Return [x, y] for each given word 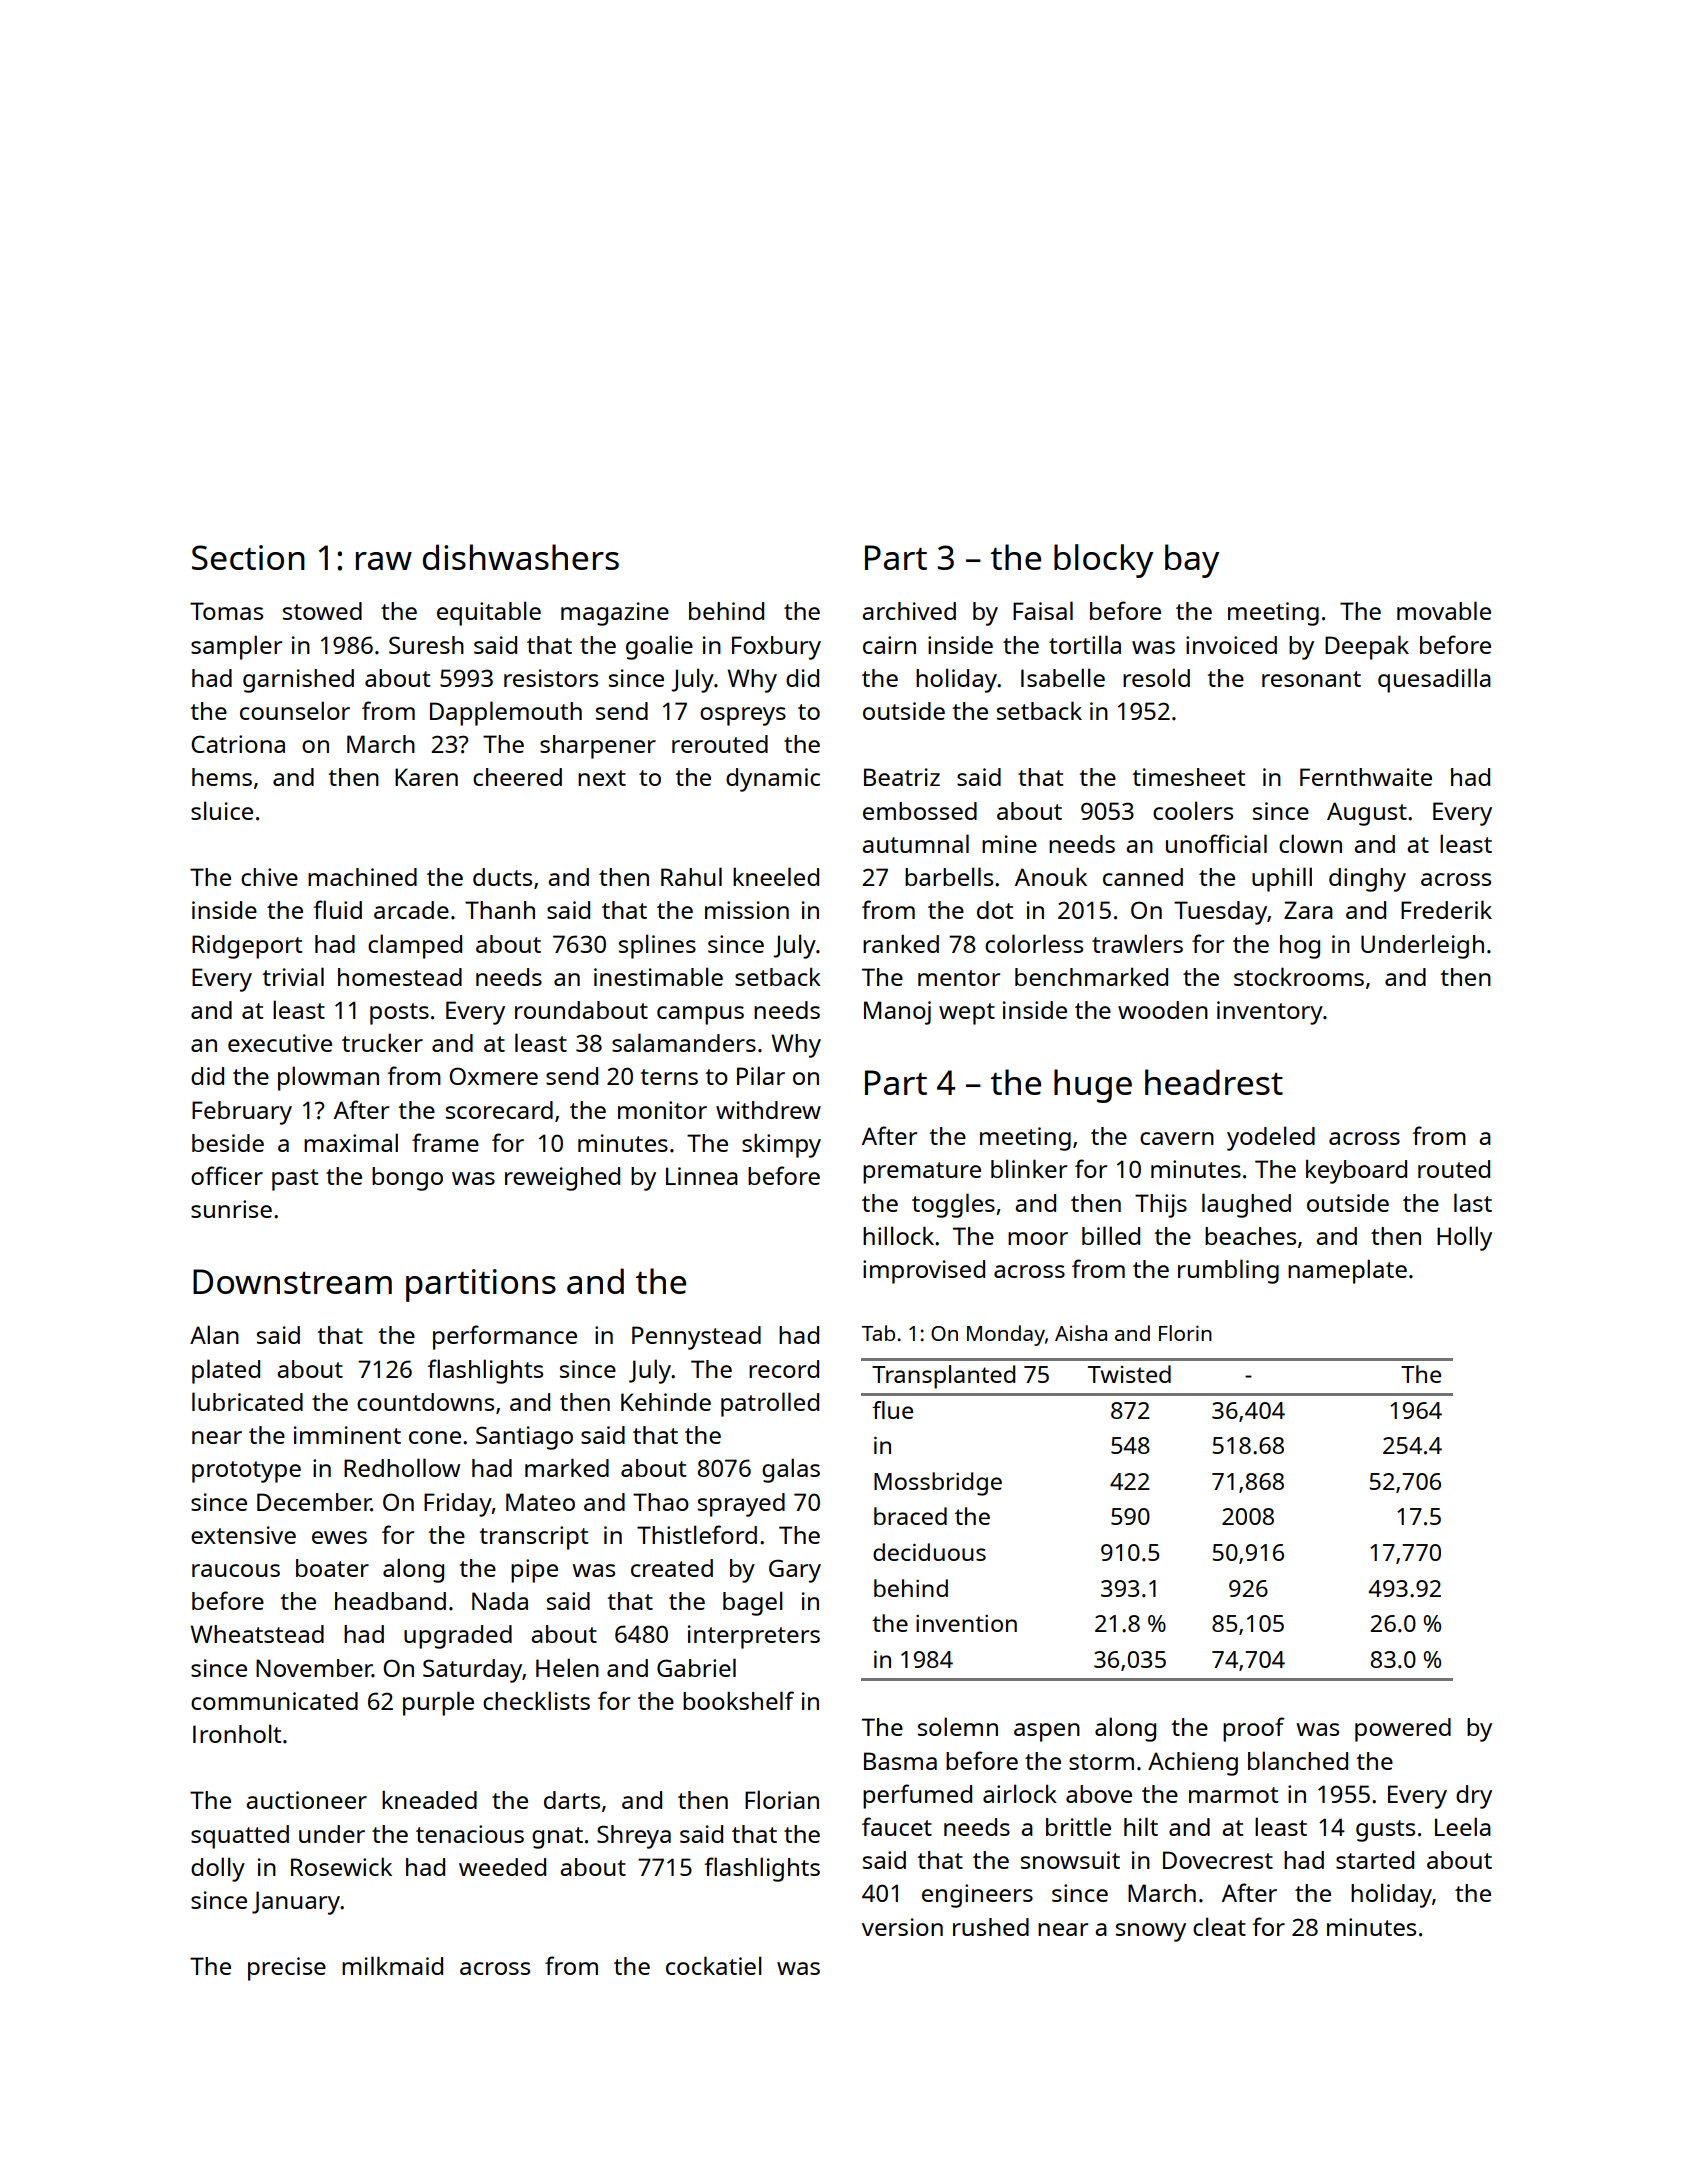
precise [287, 1969]
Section [248, 557]
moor [1038, 1238]
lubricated [247, 1401]
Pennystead [696, 1338]
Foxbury [776, 648]
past [295, 1180]
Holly [1464, 1238]
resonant [1311, 679]
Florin [1185, 1333]
